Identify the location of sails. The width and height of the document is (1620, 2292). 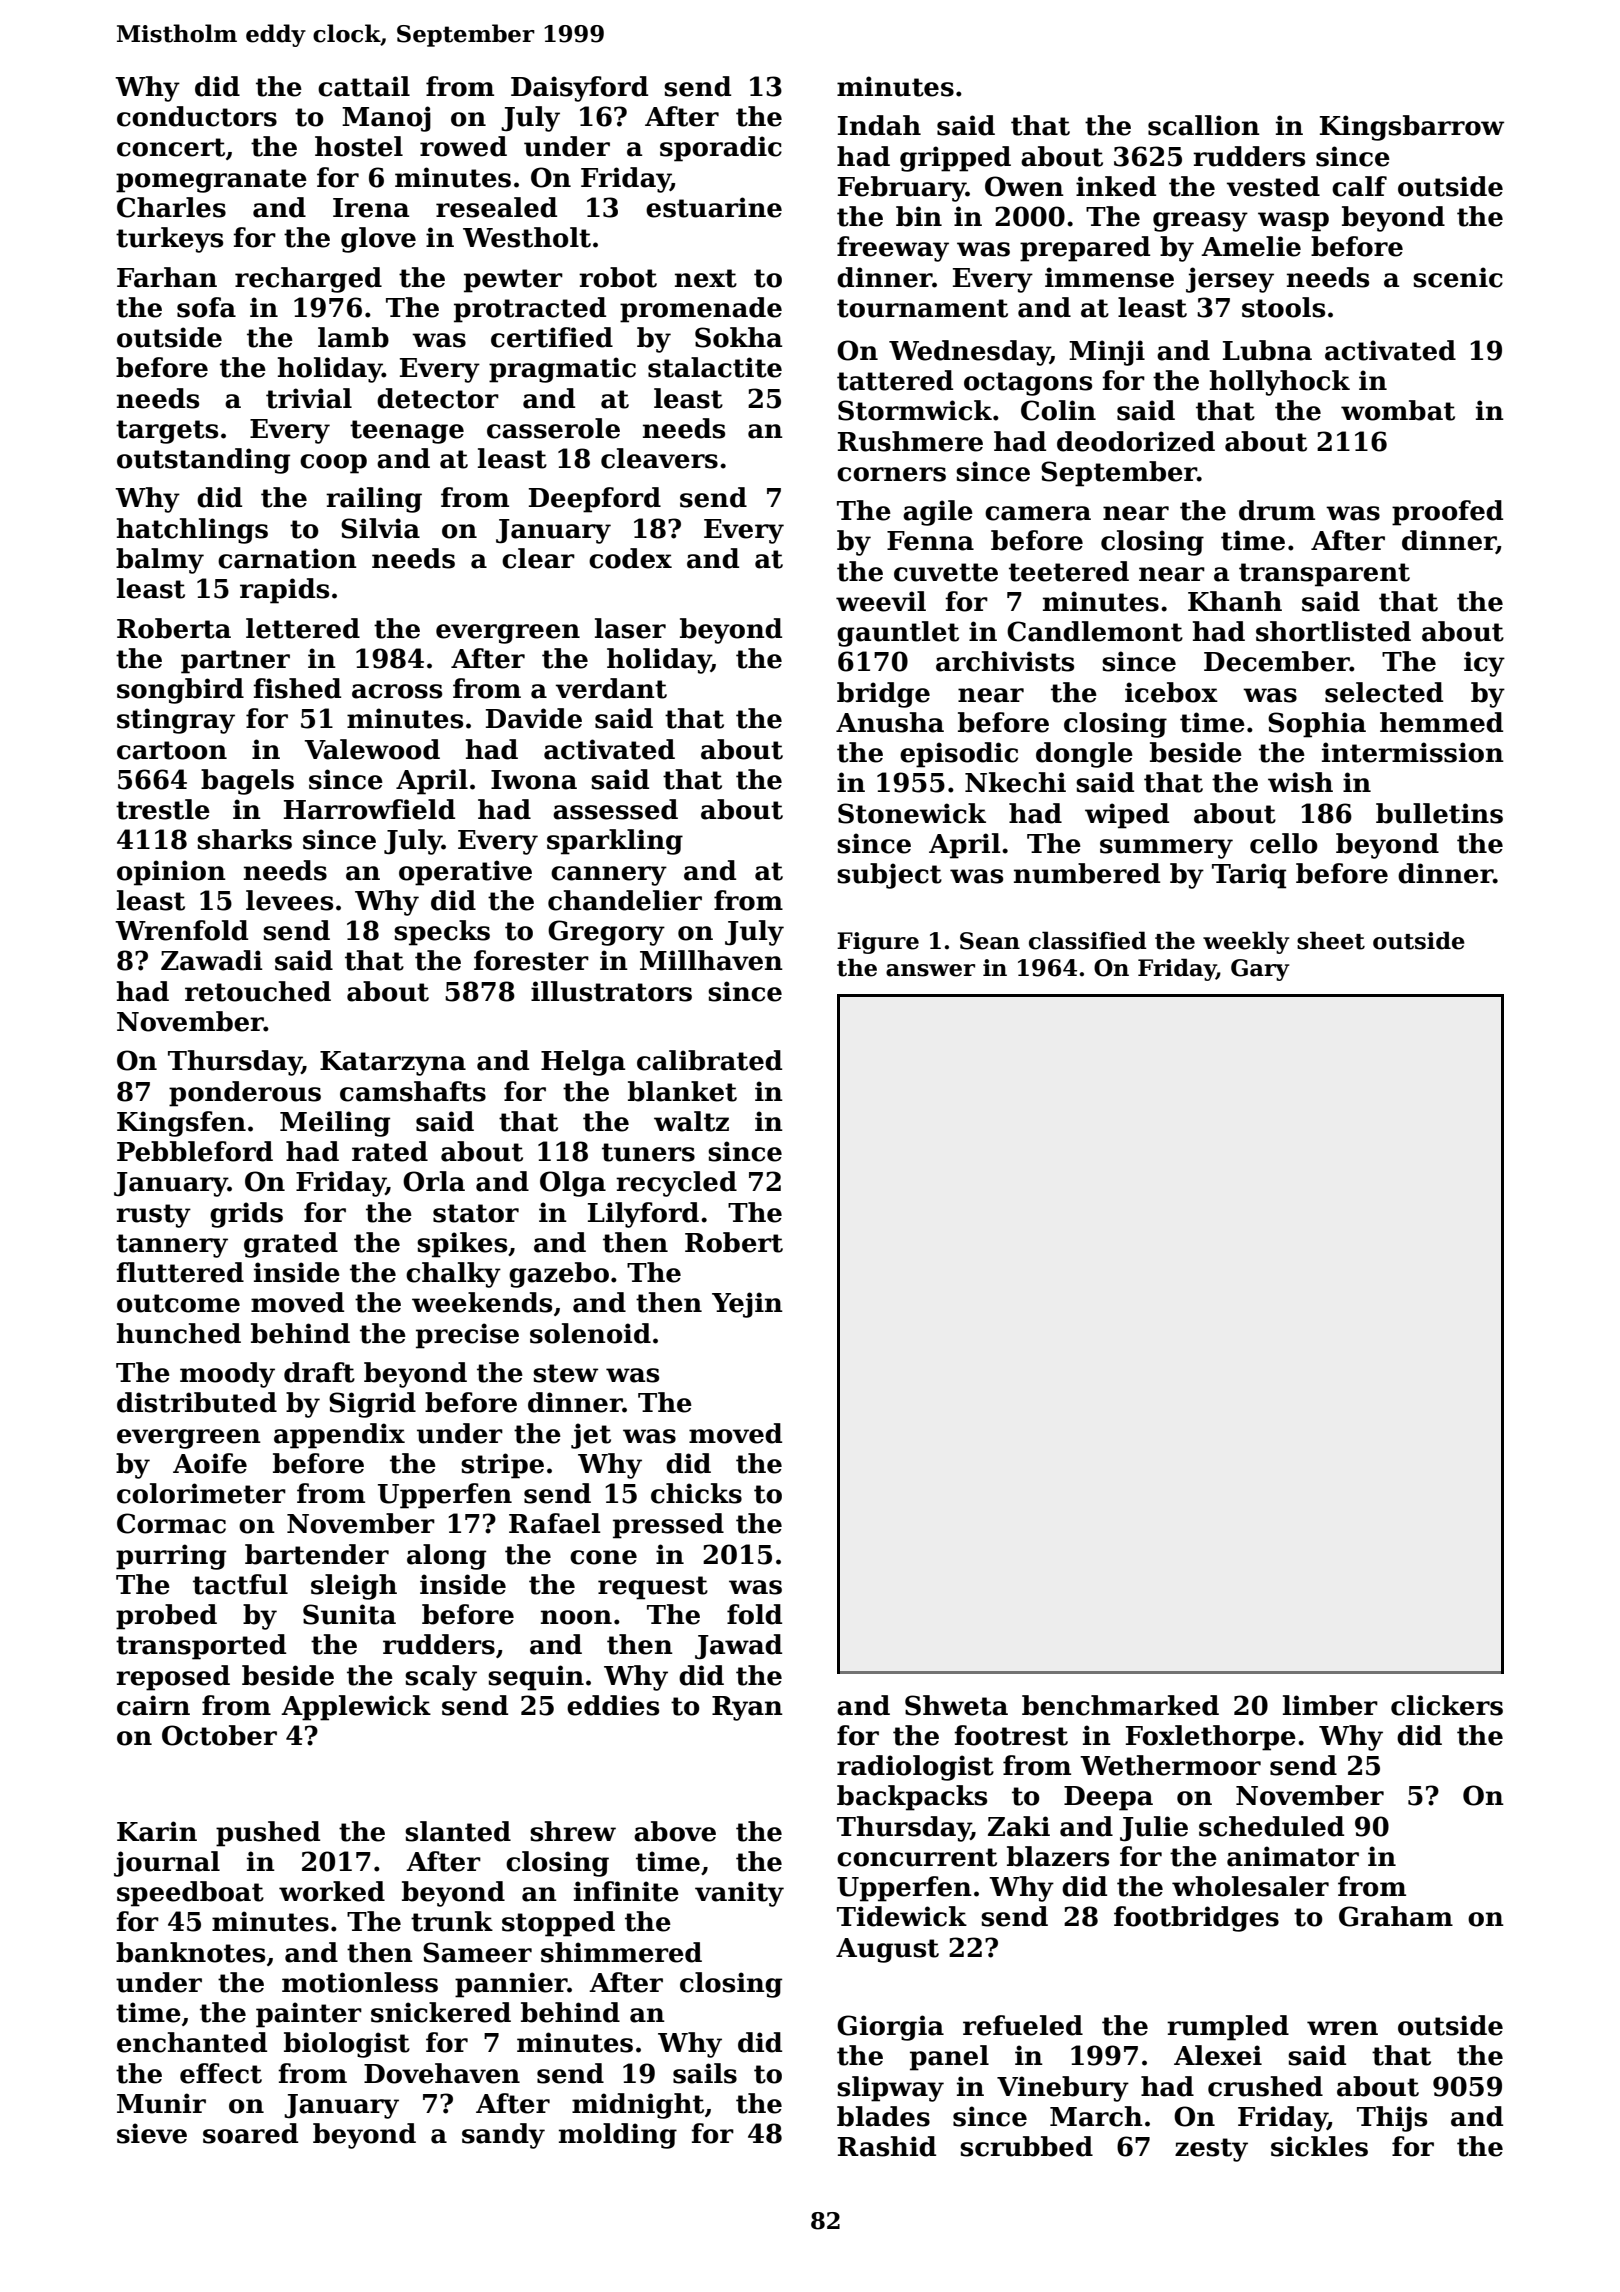
(705, 2073).
